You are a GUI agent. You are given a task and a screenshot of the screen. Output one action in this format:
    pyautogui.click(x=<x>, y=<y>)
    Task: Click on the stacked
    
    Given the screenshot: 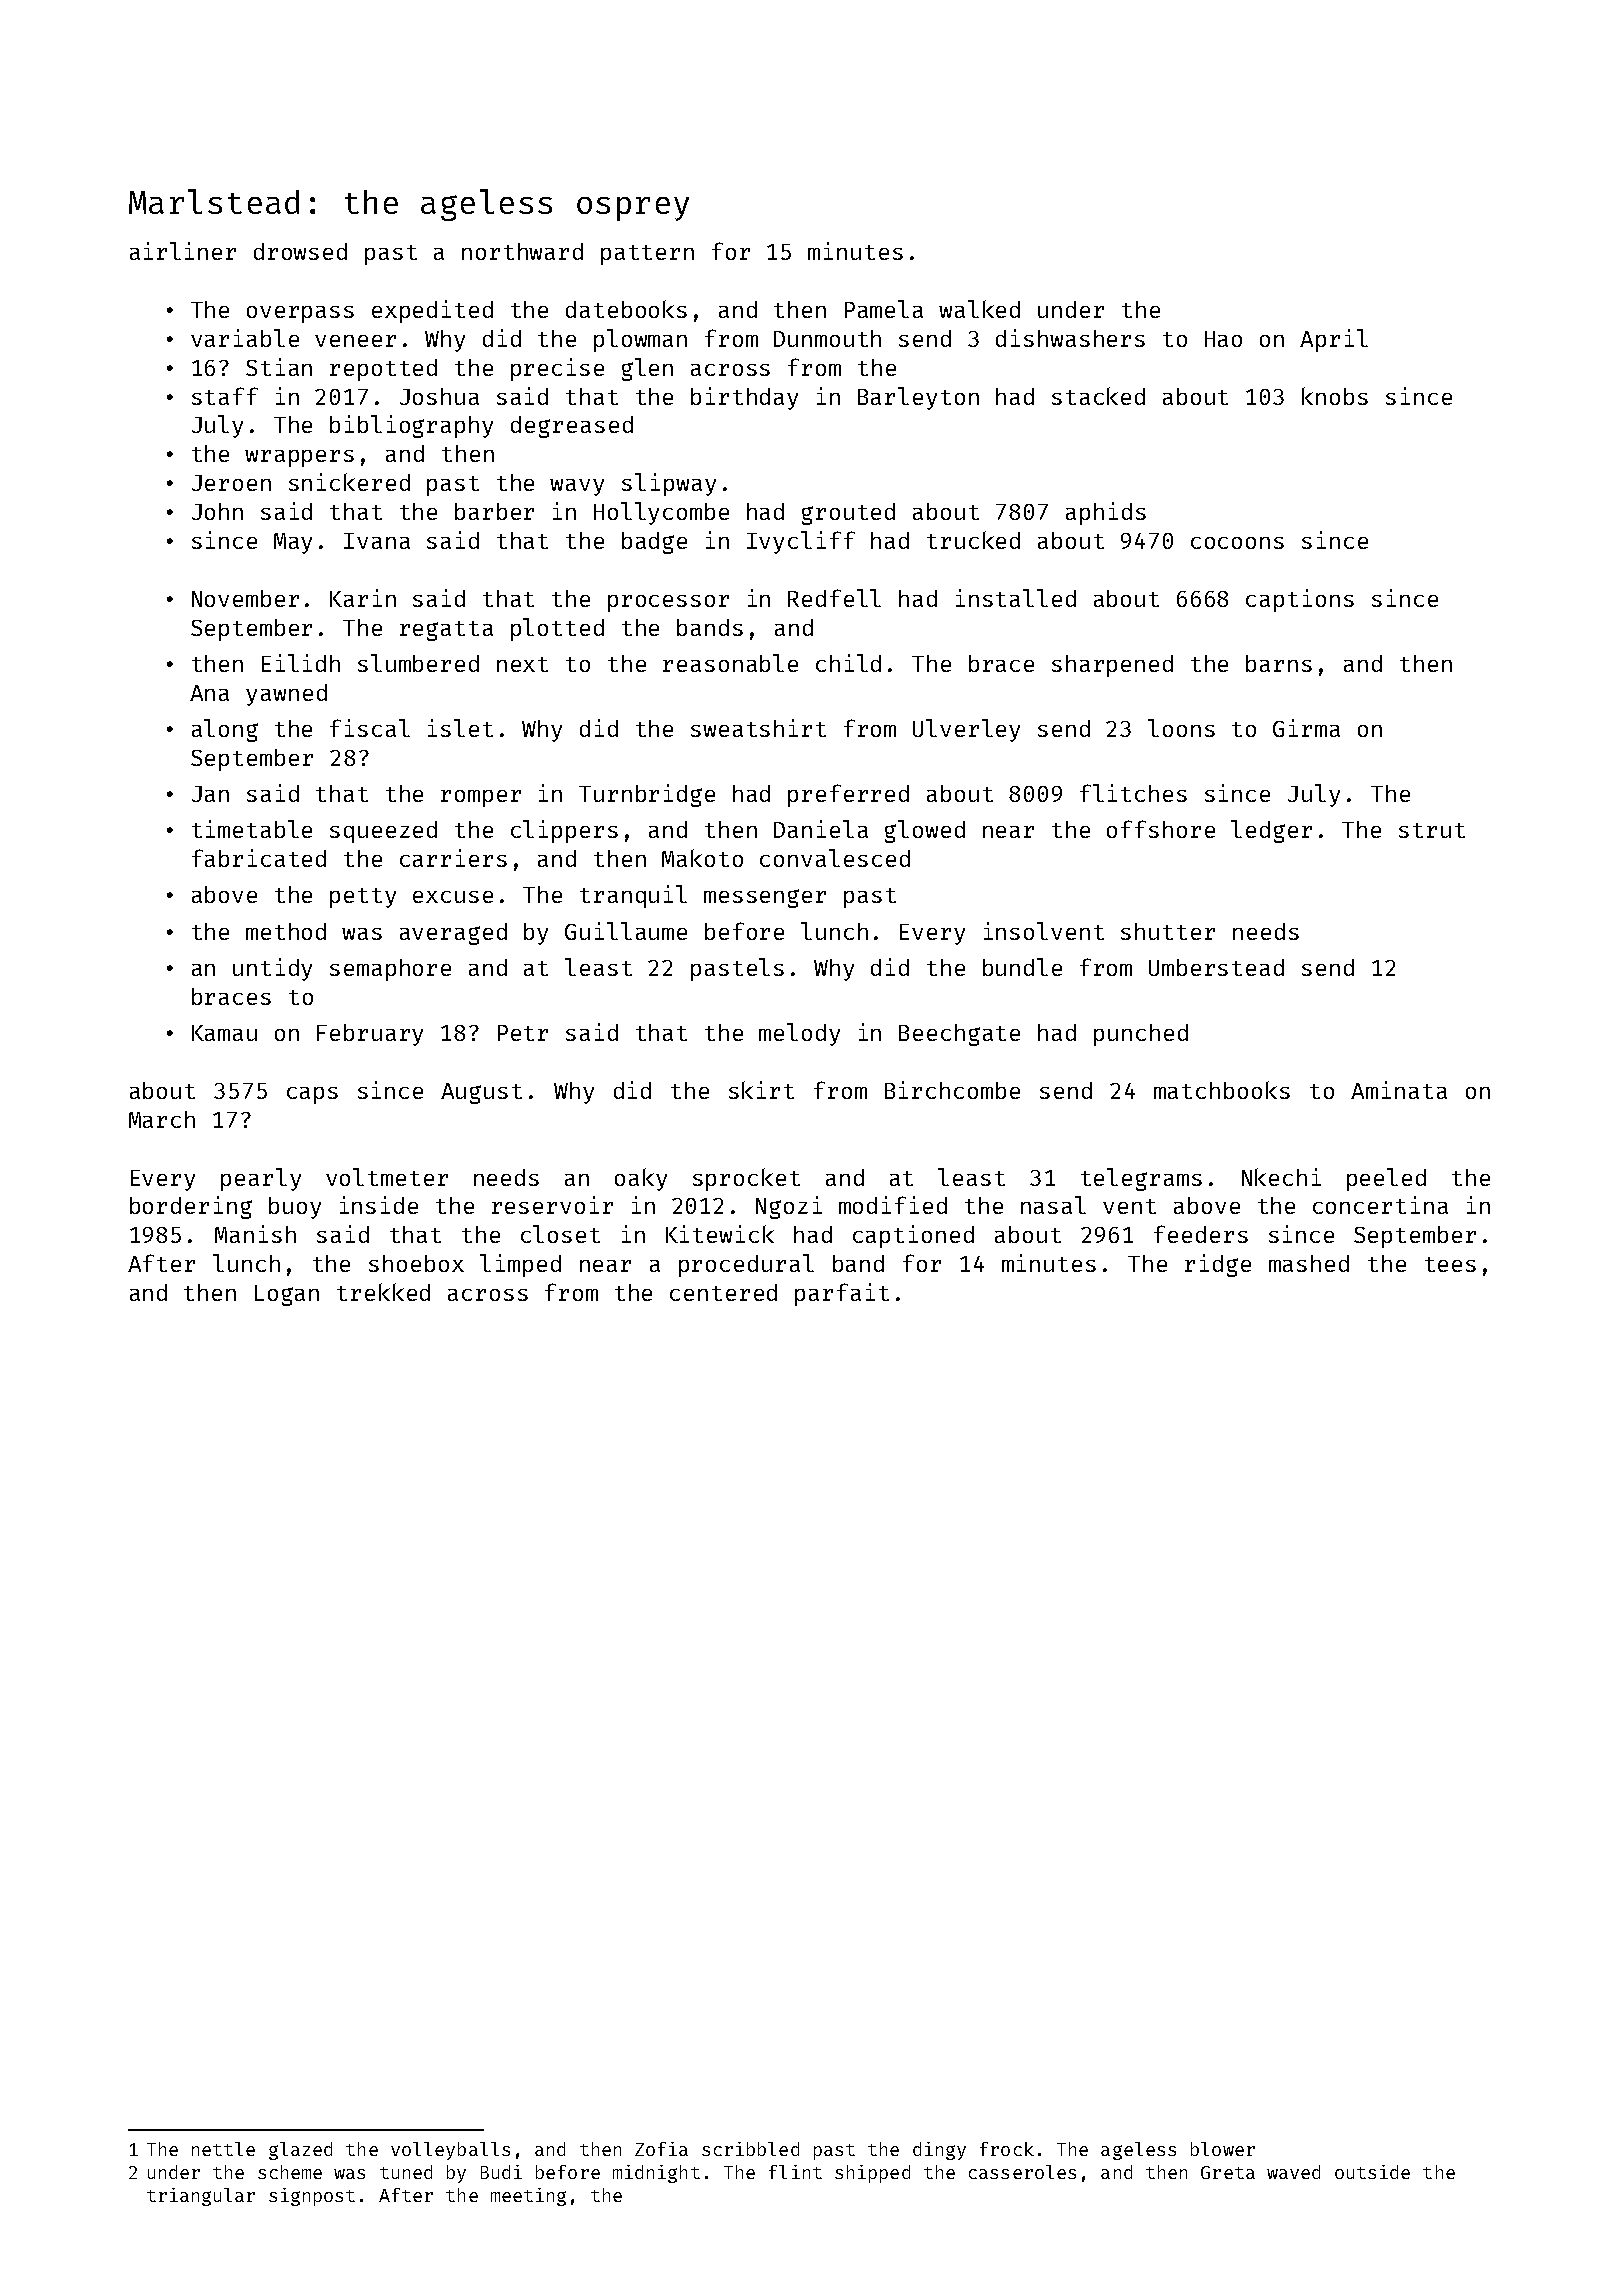 What is the action you would take?
    pyautogui.click(x=1098, y=396)
